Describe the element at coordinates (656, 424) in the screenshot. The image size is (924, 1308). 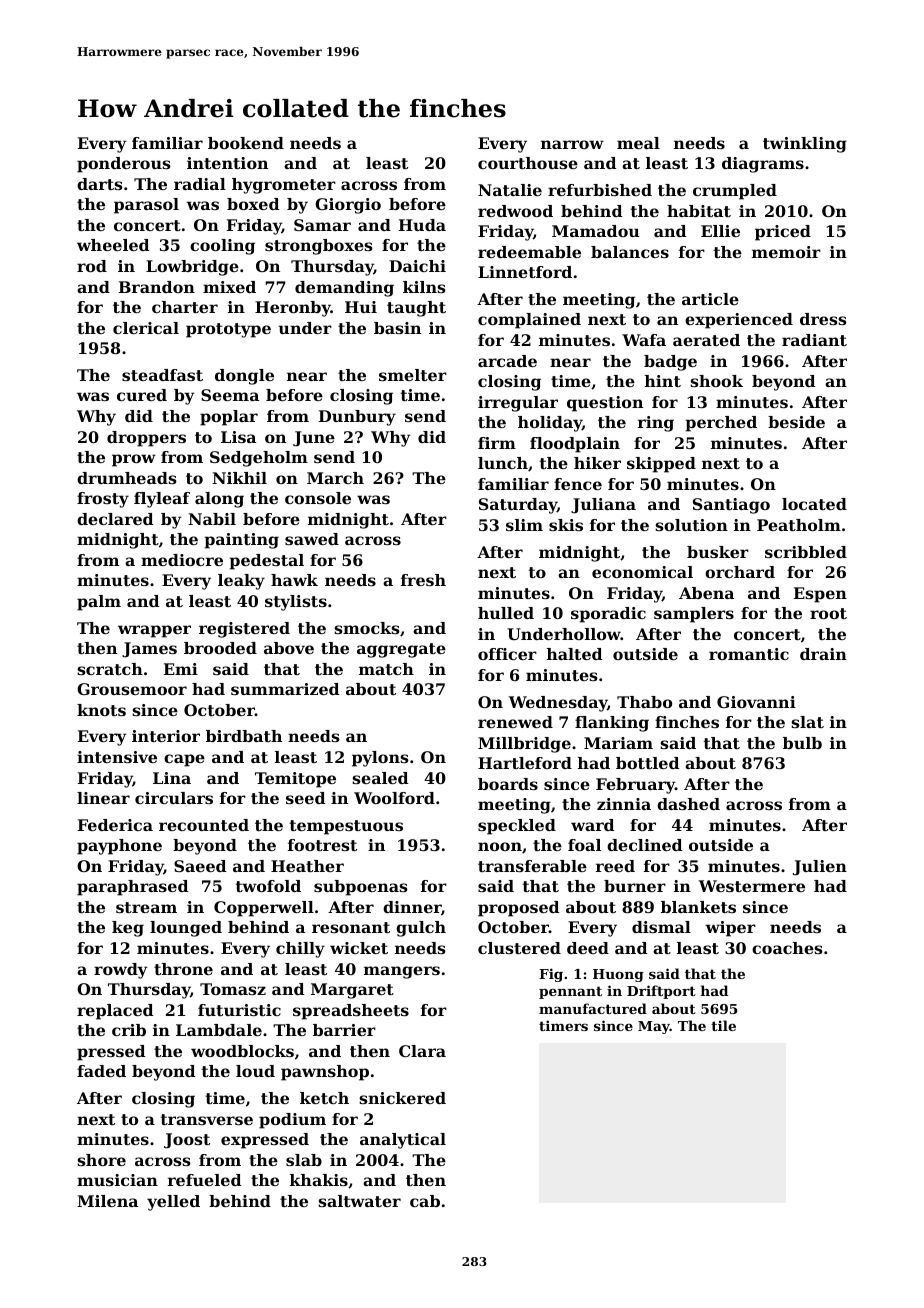
I see `ring` at that location.
